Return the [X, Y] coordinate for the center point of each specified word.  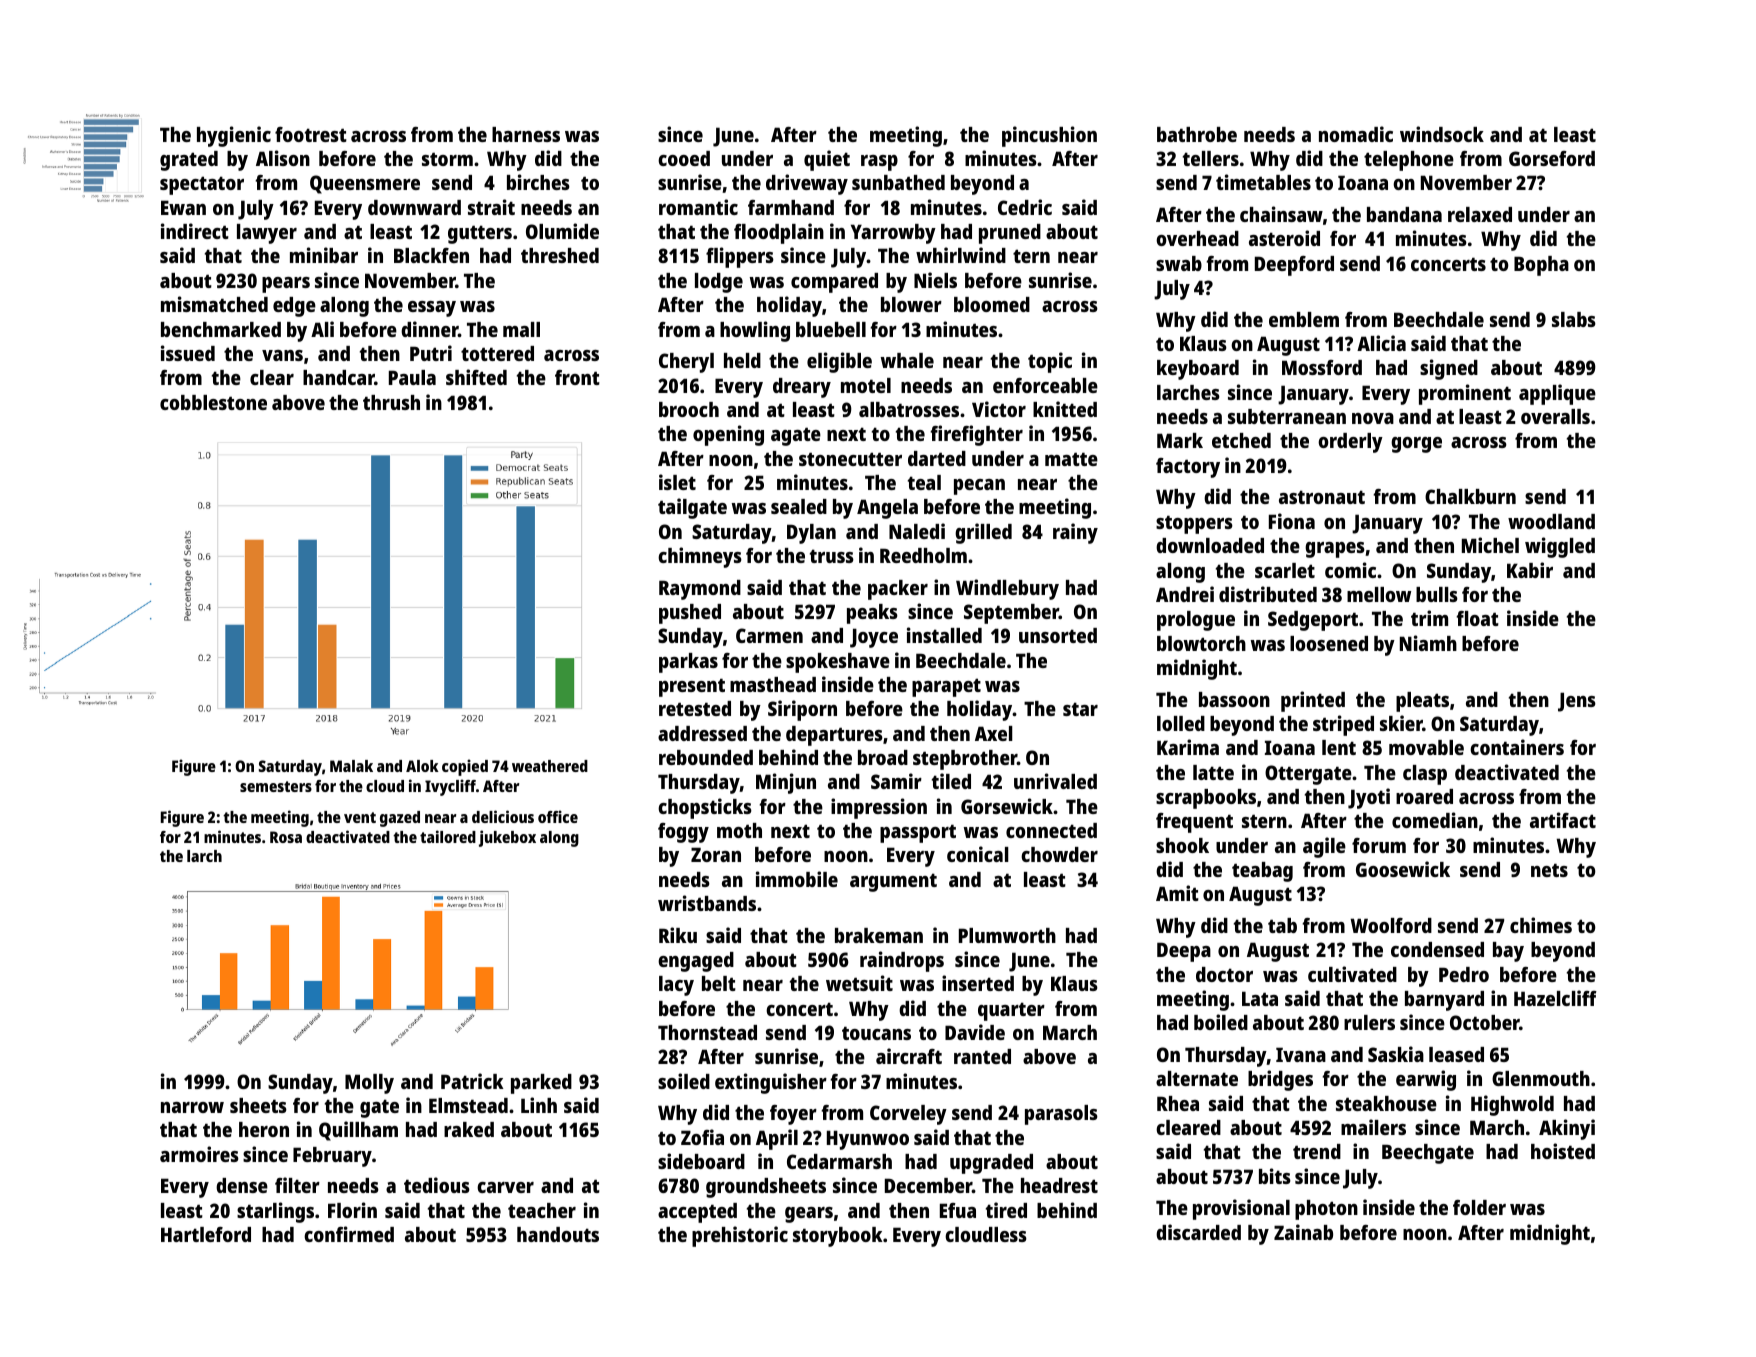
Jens [1577, 702]
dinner [429, 329]
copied [465, 767]
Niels [935, 280]
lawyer [267, 234]
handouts [558, 1234]
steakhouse [1386, 1103]
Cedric [1025, 207]
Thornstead [707, 1032]
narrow [192, 1107]
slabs [1574, 319]
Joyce [874, 638]
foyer [793, 1115]
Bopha [1541, 266]
